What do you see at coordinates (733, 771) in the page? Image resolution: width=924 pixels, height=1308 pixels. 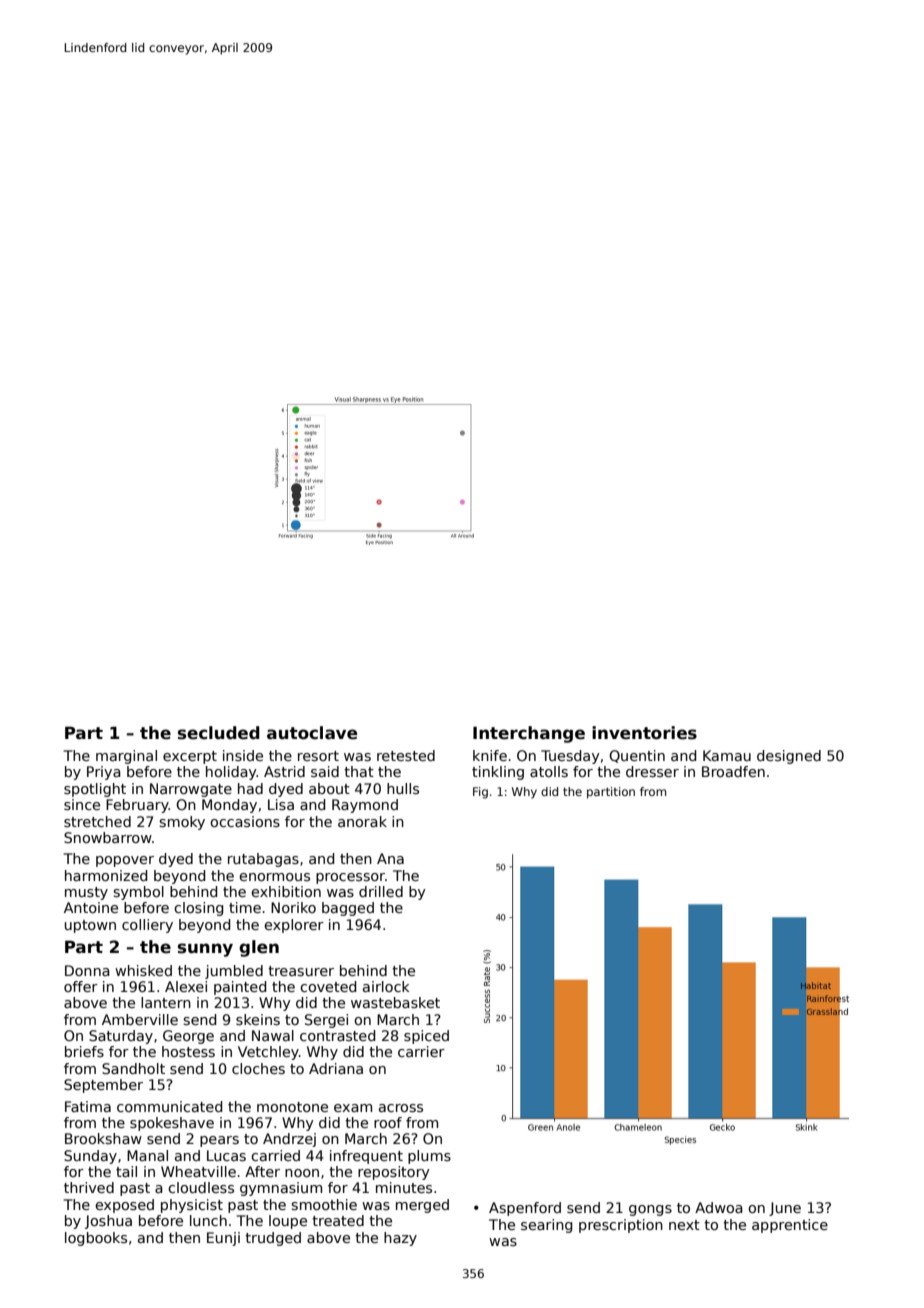 I see `Broadfen` at bounding box center [733, 771].
